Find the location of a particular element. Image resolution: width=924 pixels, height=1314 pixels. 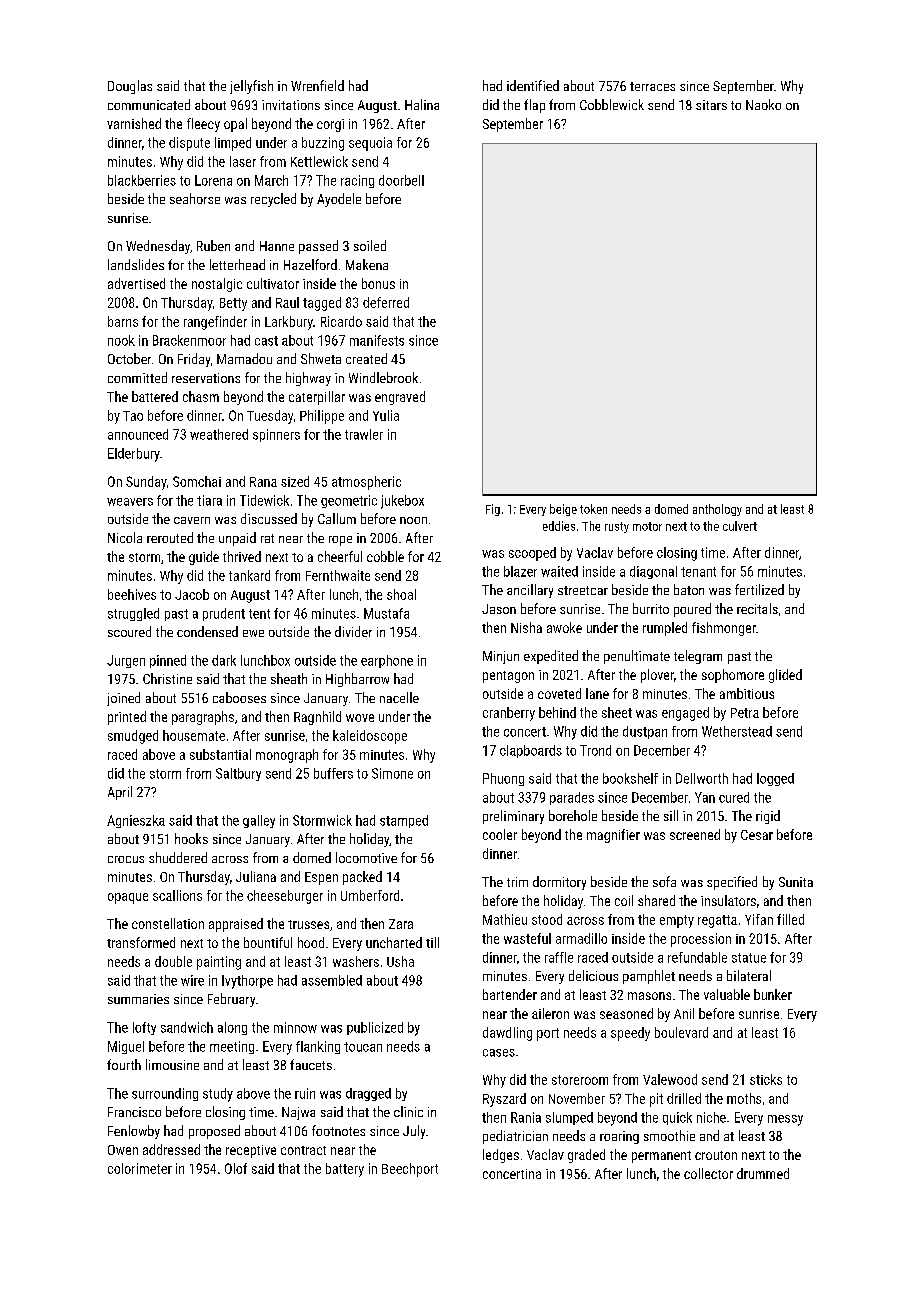

anthology is located at coordinates (717, 510).
